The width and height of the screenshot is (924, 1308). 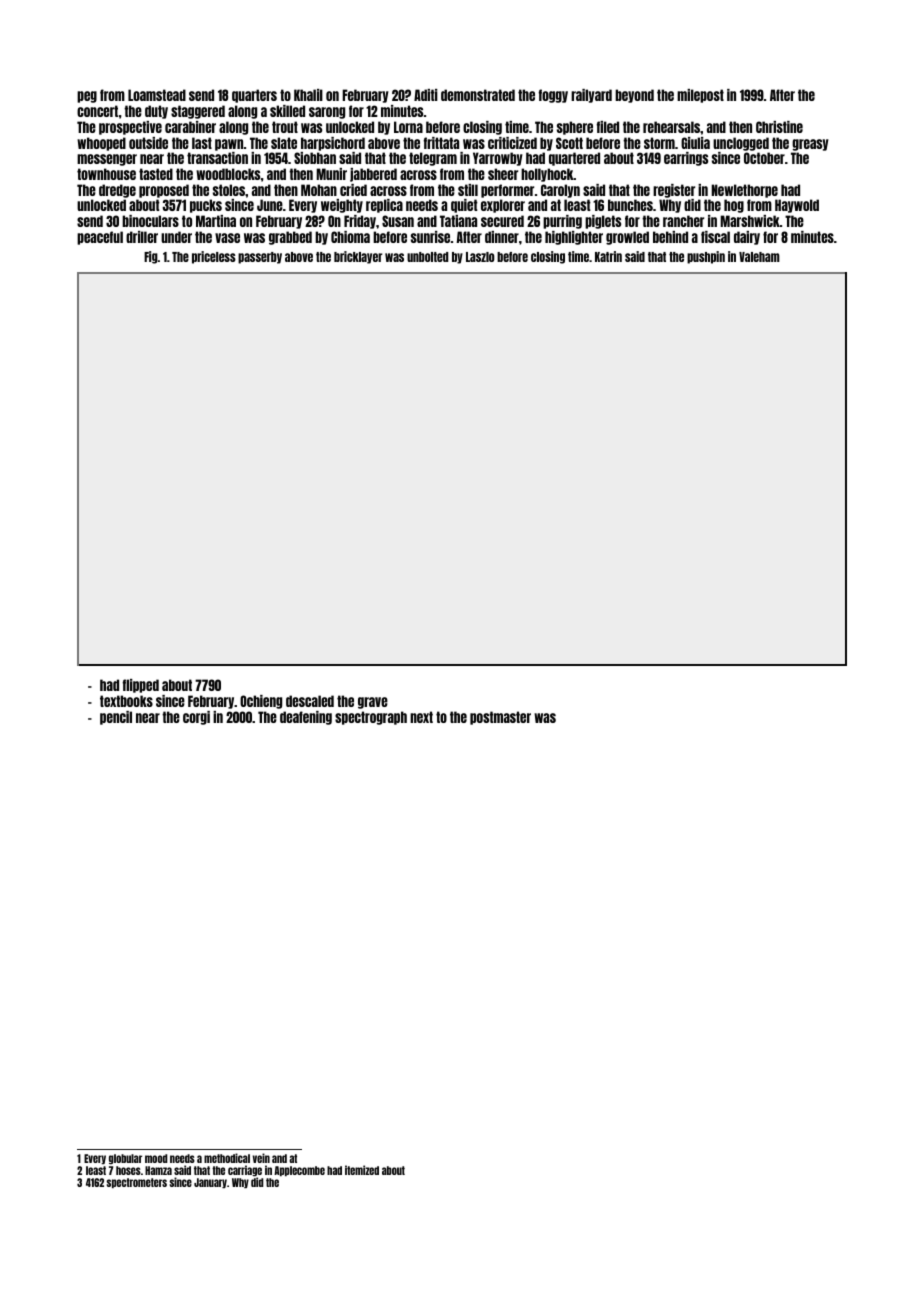 What do you see at coordinates (500, 718) in the screenshot?
I see `postmaster` at bounding box center [500, 718].
